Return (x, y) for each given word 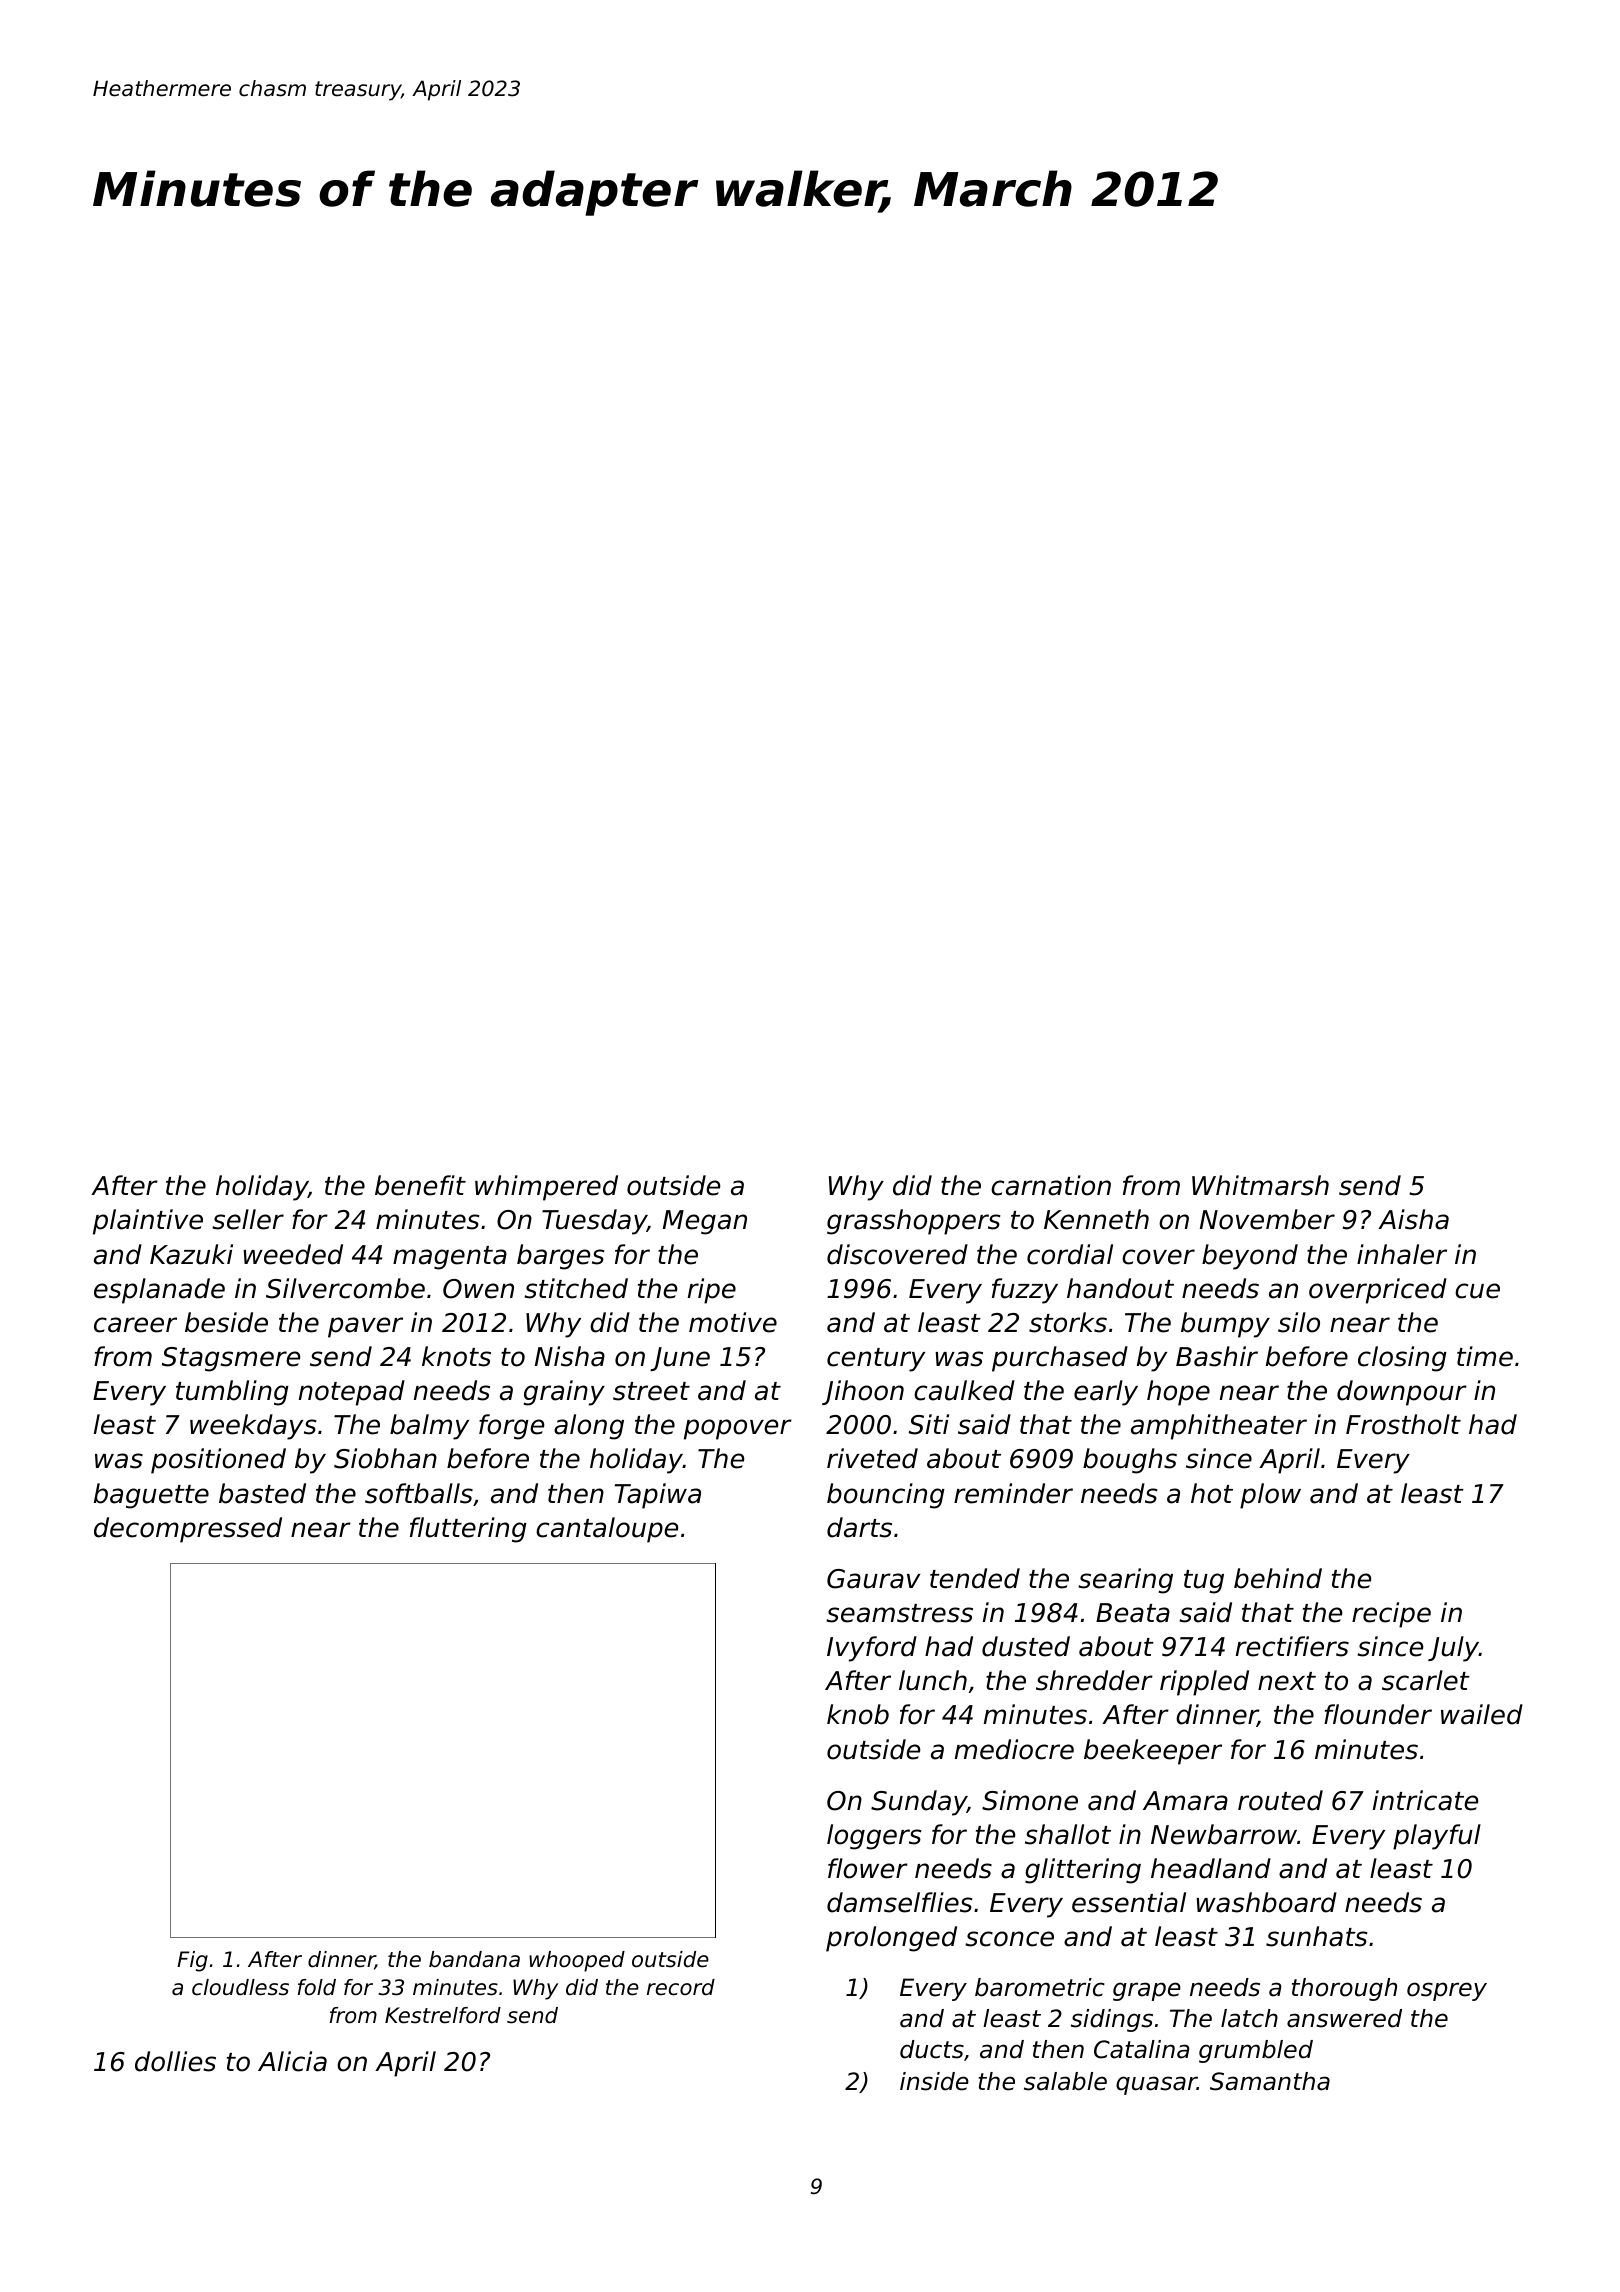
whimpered (546, 1188)
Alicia (292, 2061)
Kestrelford (443, 2015)
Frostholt (1403, 1424)
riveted (872, 1458)
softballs (419, 1493)
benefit (420, 1185)
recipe (1391, 1615)
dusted (1026, 1646)
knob (858, 1714)
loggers (874, 1837)
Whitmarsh (1260, 1185)
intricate (1425, 1800)
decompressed (188, 1530)
